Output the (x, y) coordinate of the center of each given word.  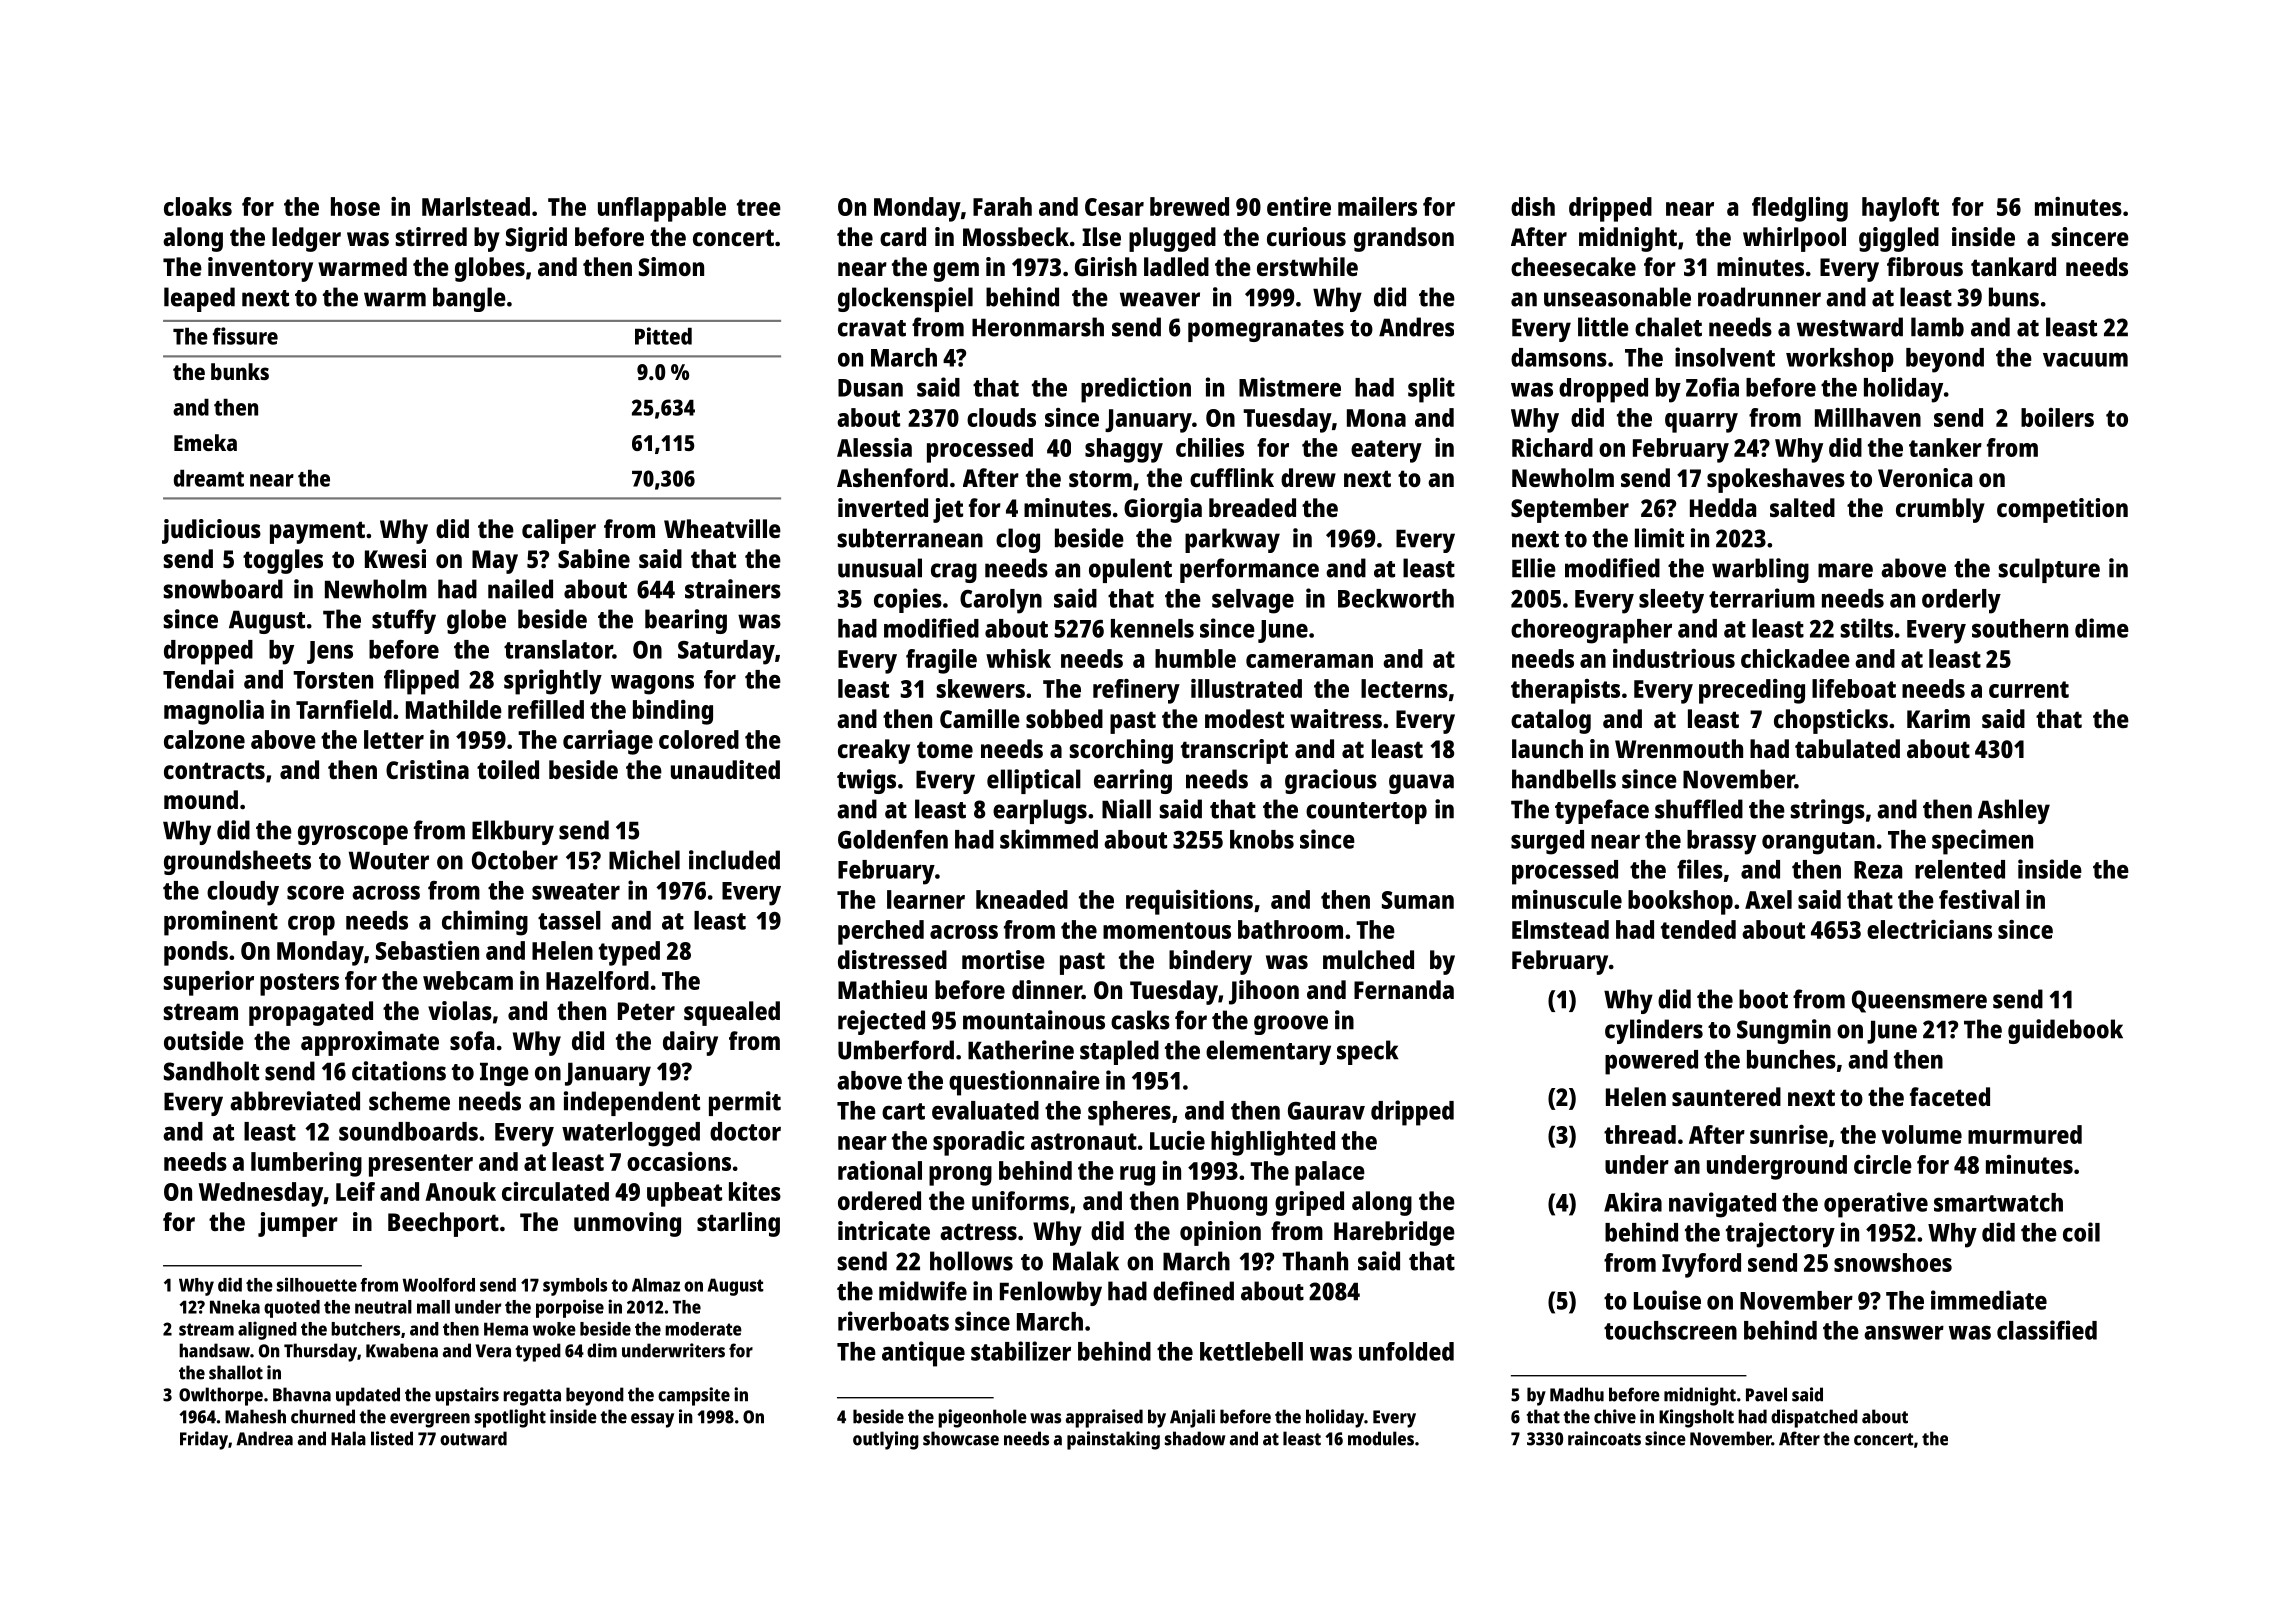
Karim (1938, 718)
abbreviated (295, 1101)
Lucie (1177, 1140)
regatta (532, 1397)
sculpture (2049, 570)
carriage (608, 742)
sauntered (1726, 1096)
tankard (2013, 266)
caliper (559, 531)
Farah (1002, 206)
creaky (874, 751)
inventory (260, 269)
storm (1100, 478)
